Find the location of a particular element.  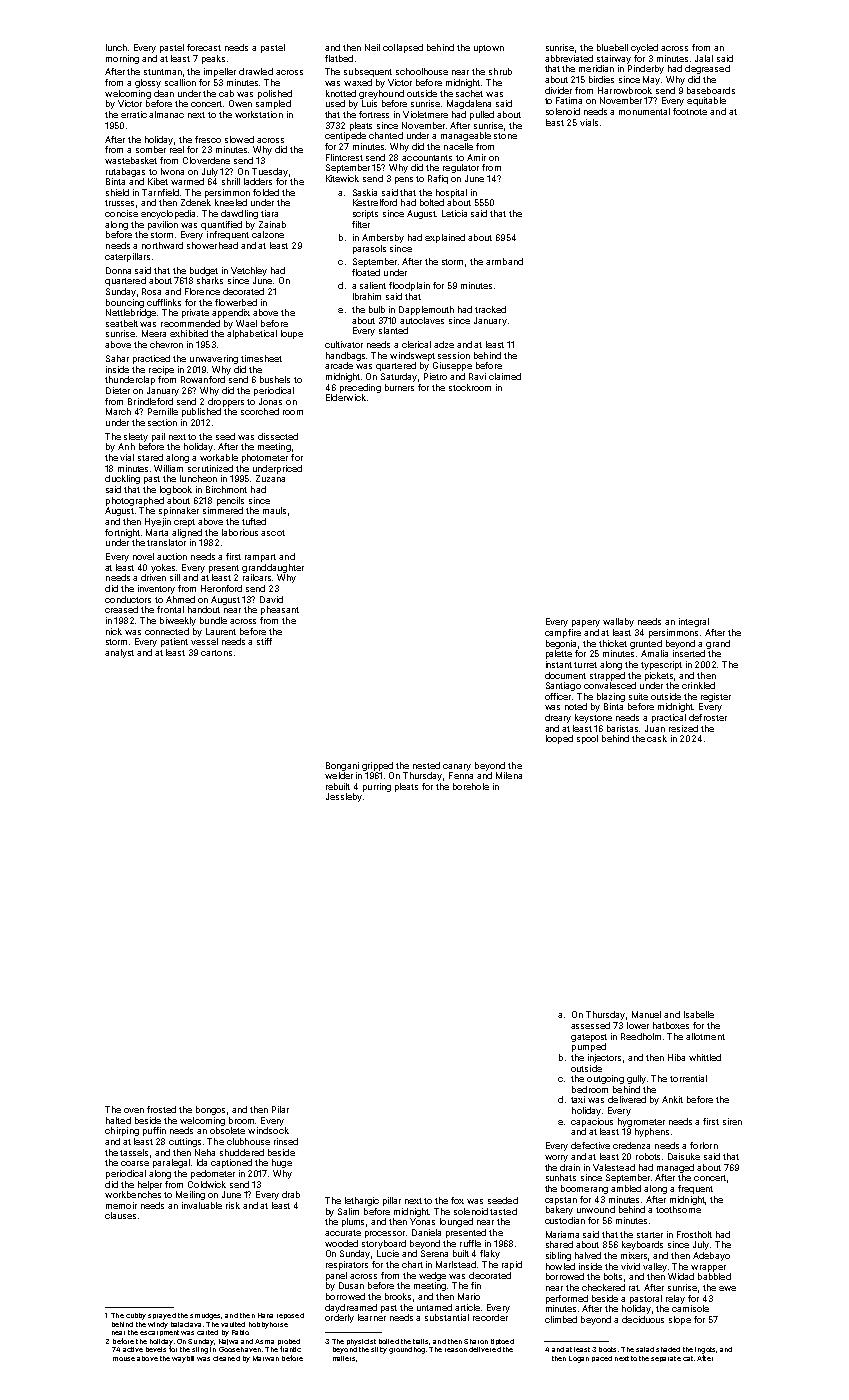

resized is located at coordinates (683, 728).
